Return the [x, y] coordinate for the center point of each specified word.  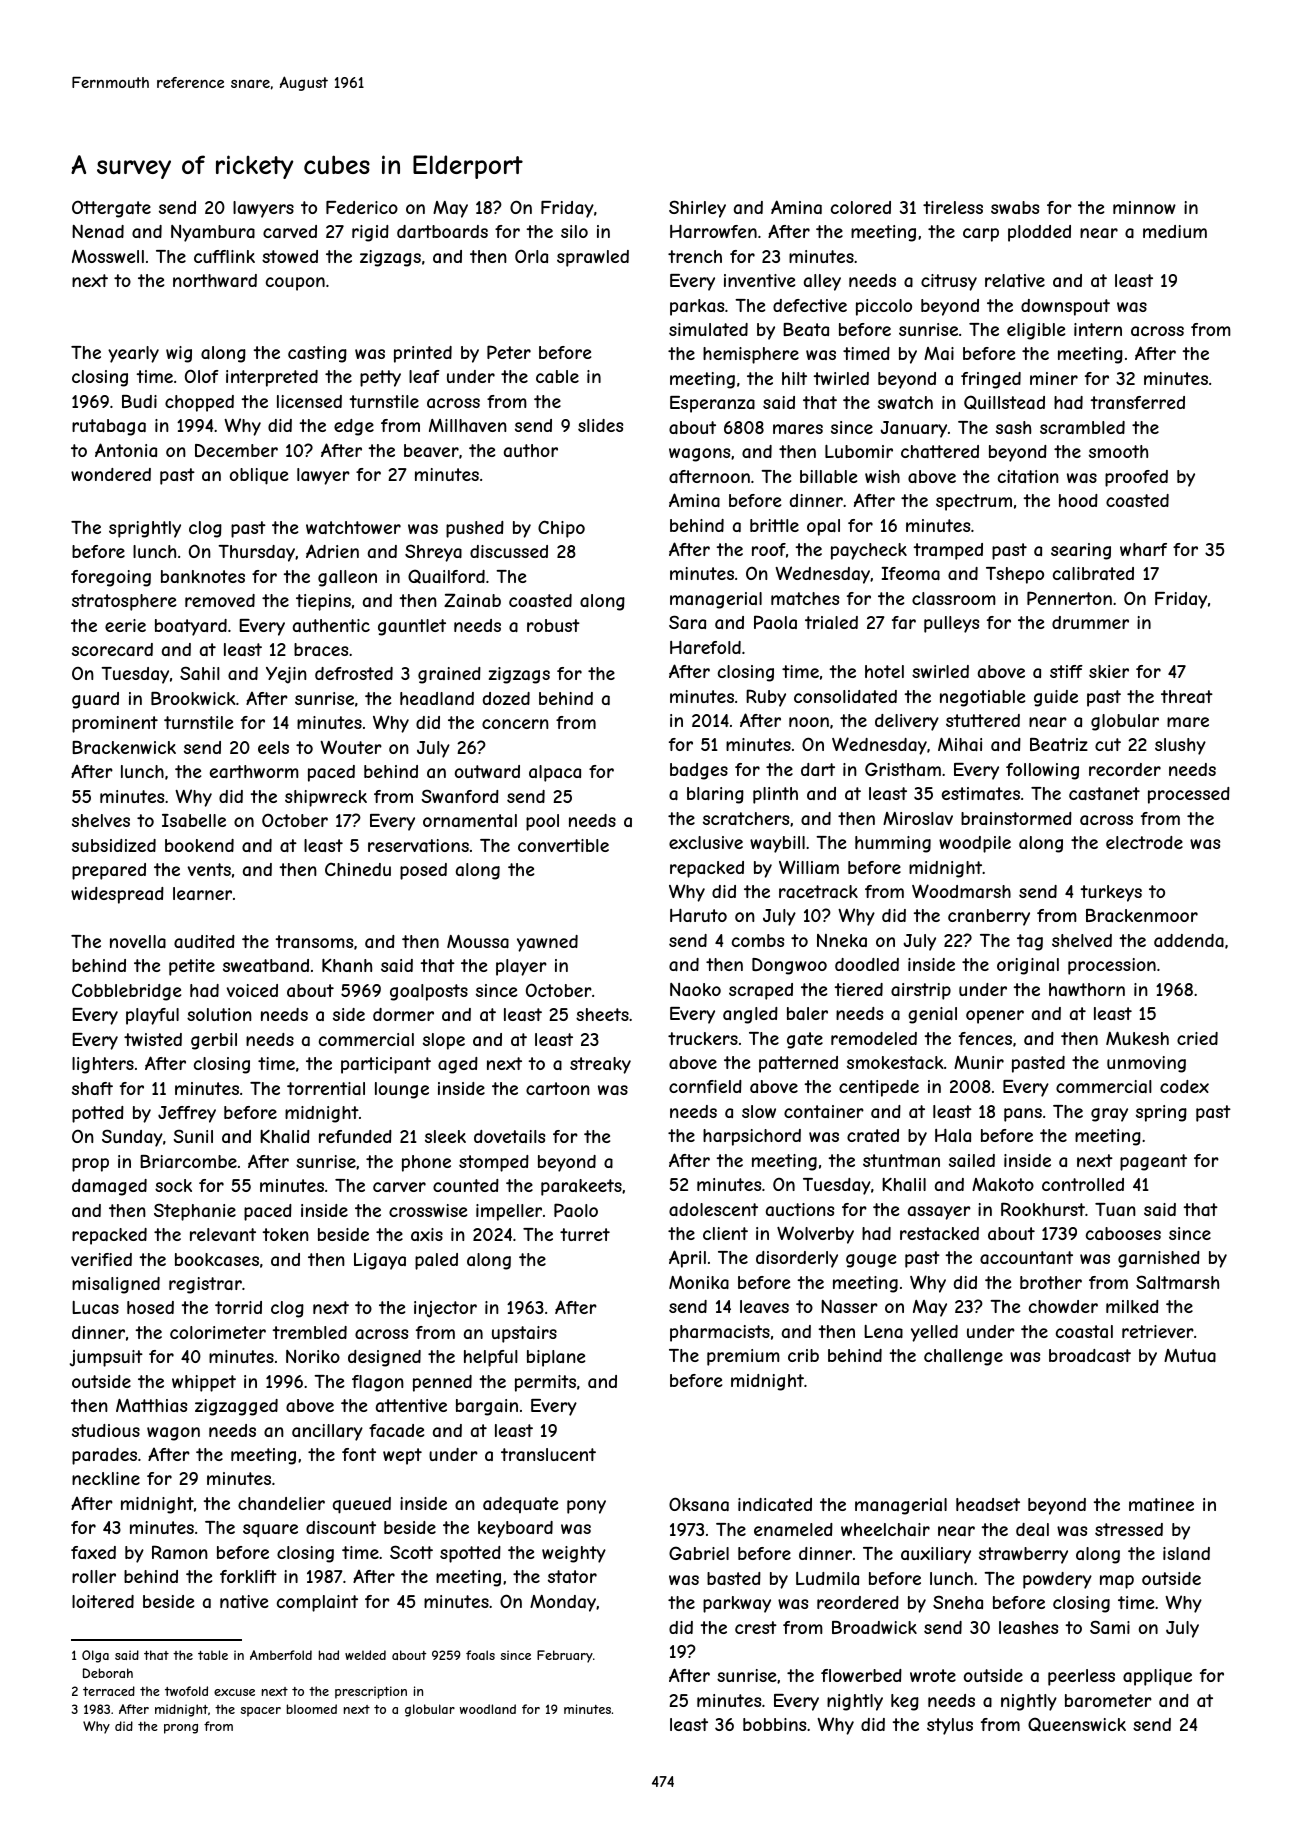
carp [981, 235]
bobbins [774, 1724]
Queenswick [1077, 1724]
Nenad [98, 231]
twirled [841, 378]
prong [181, 1729]
